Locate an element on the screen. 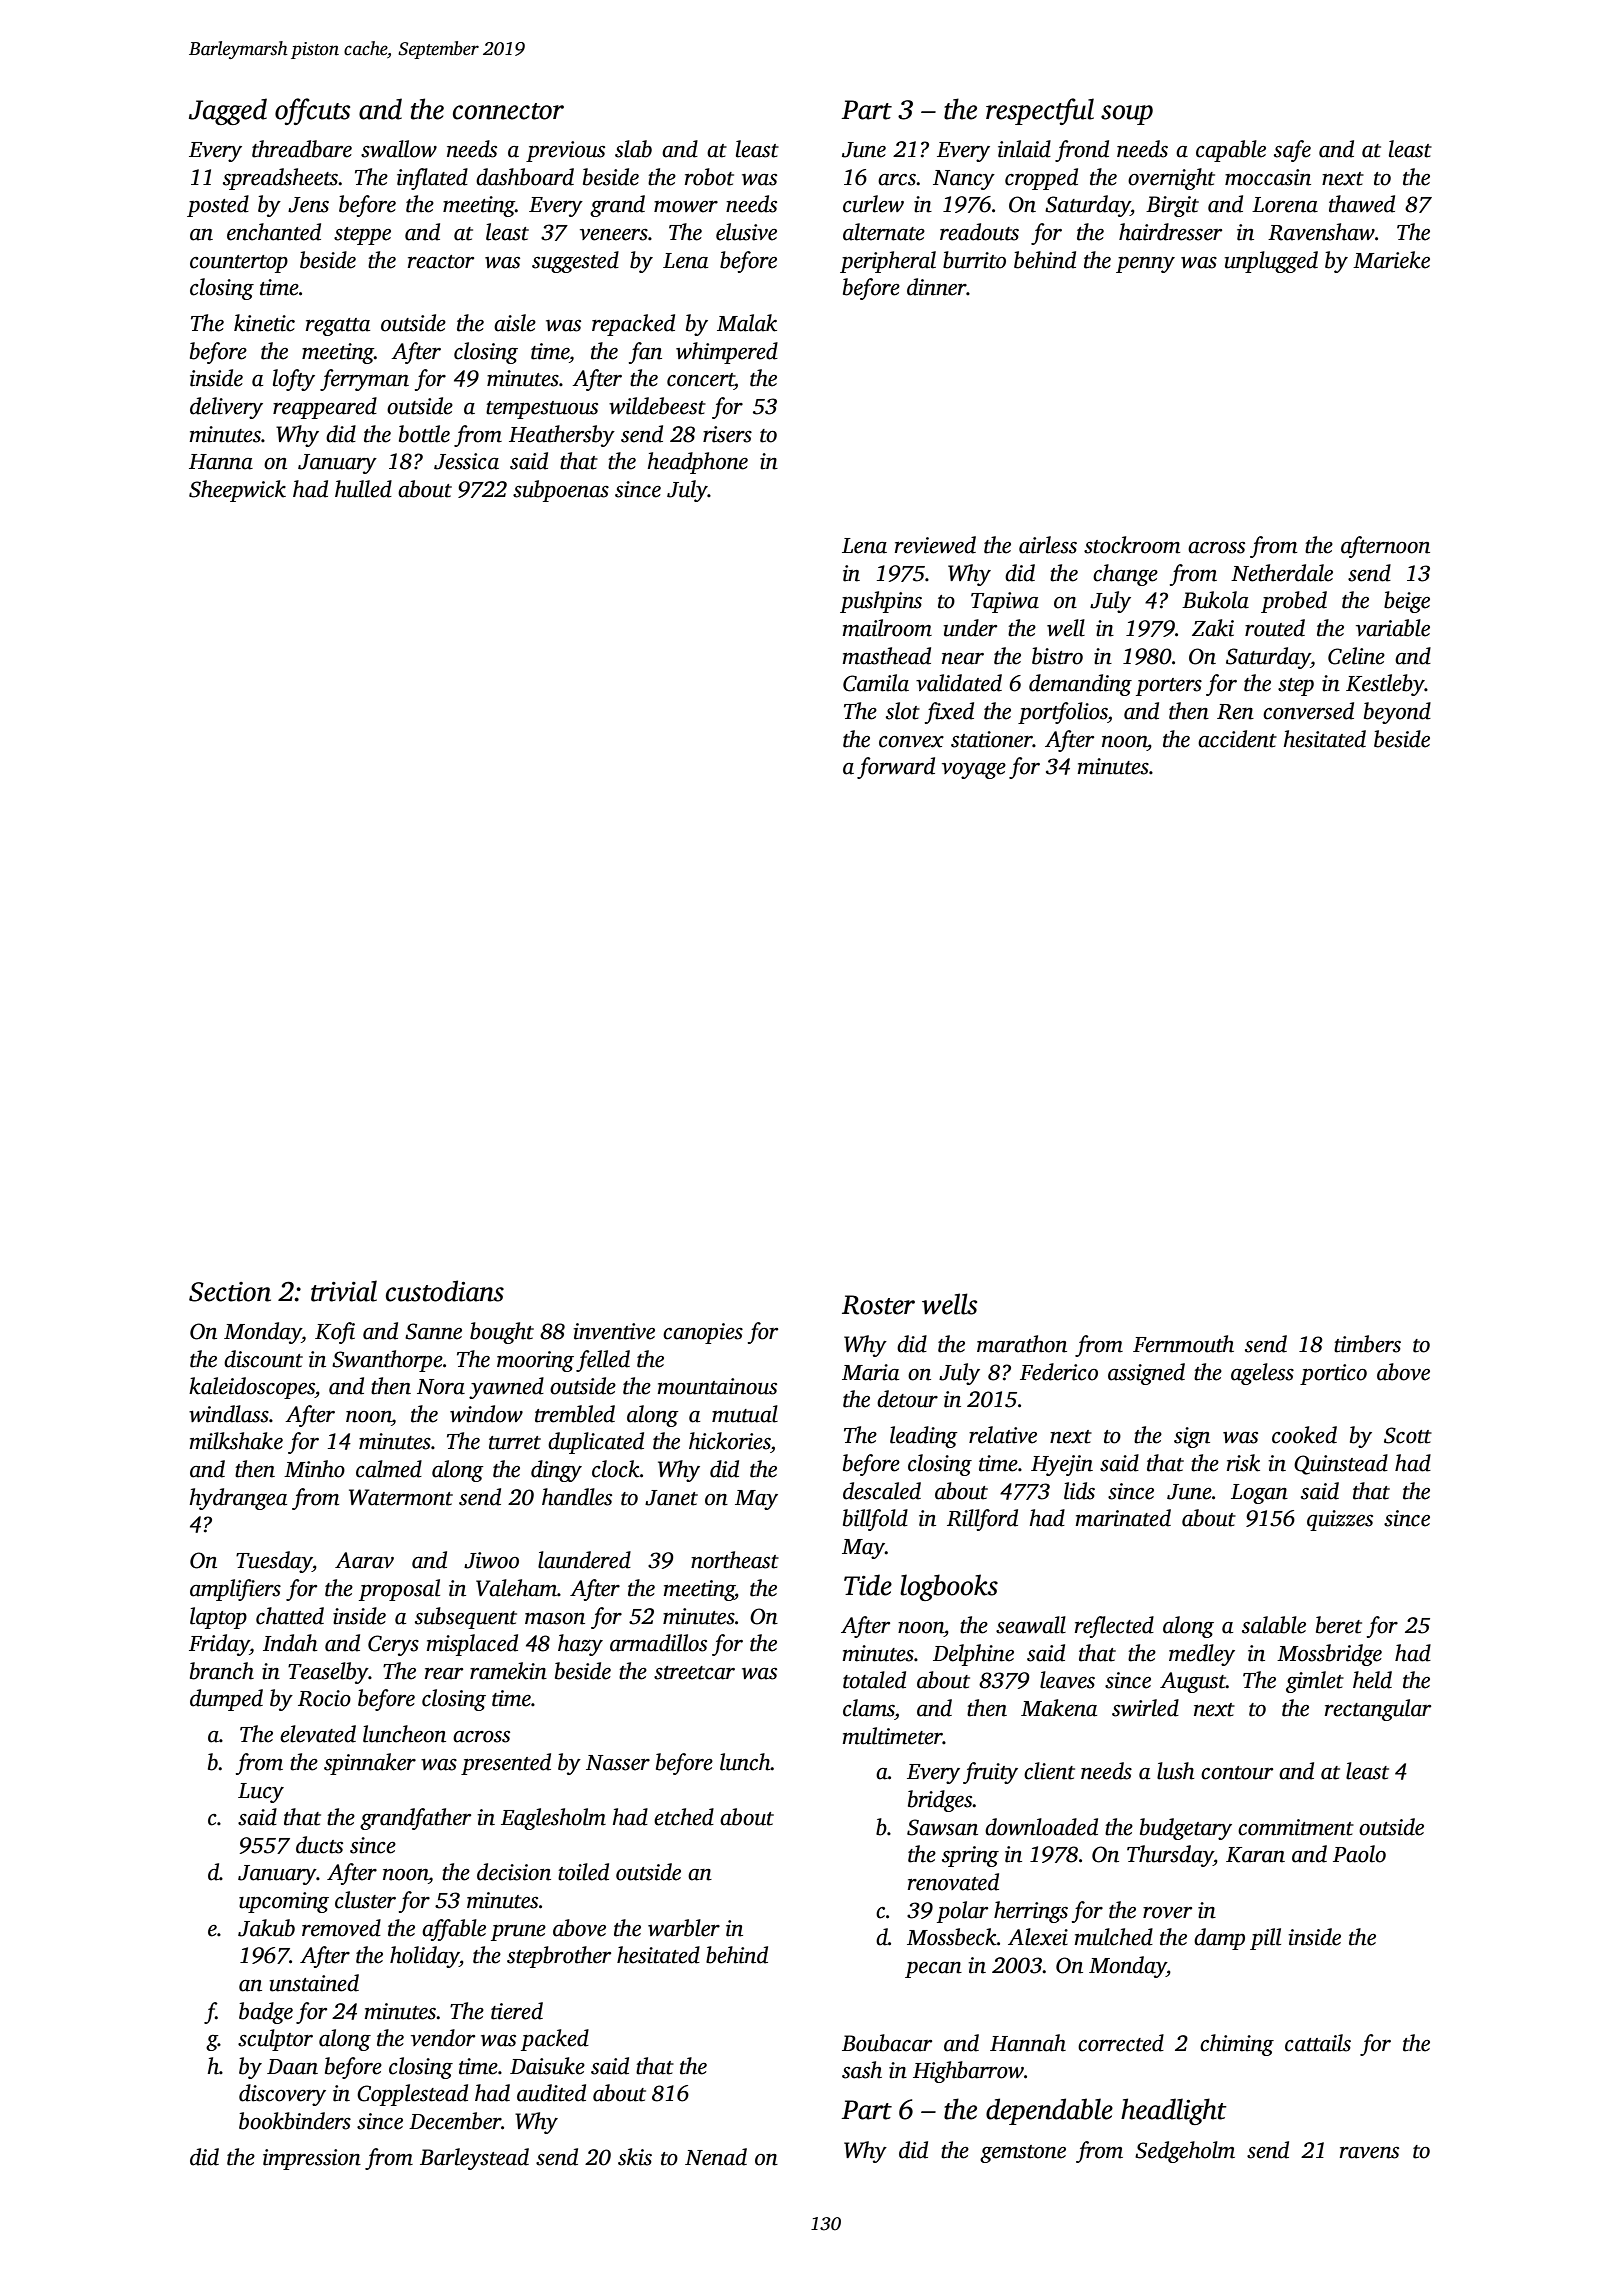 This screenshot has width=1620, height=2292. soup is located at coordinates (1127, 115).
